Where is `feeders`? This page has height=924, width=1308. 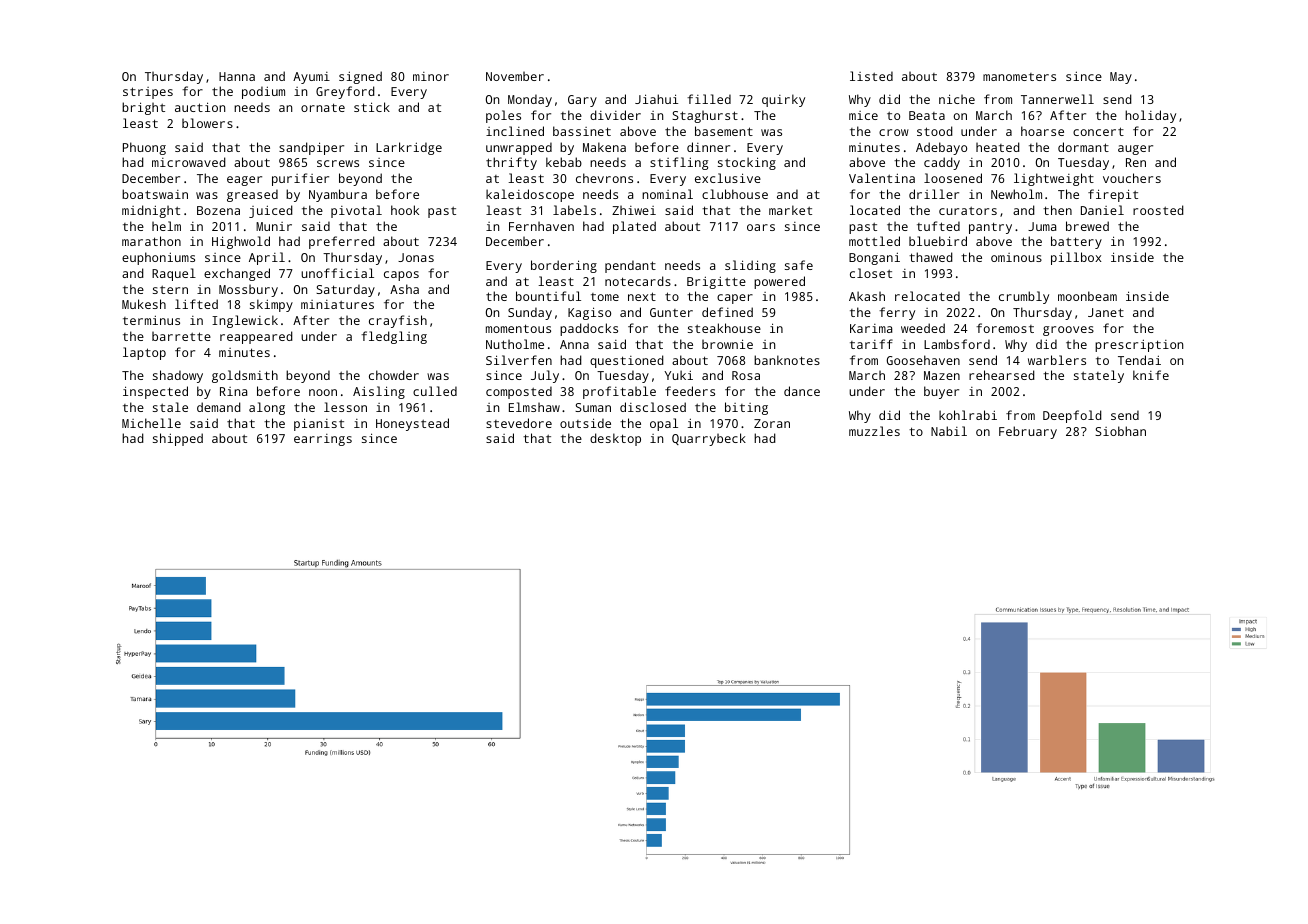 feeders is located at coordinates (690, 391).
